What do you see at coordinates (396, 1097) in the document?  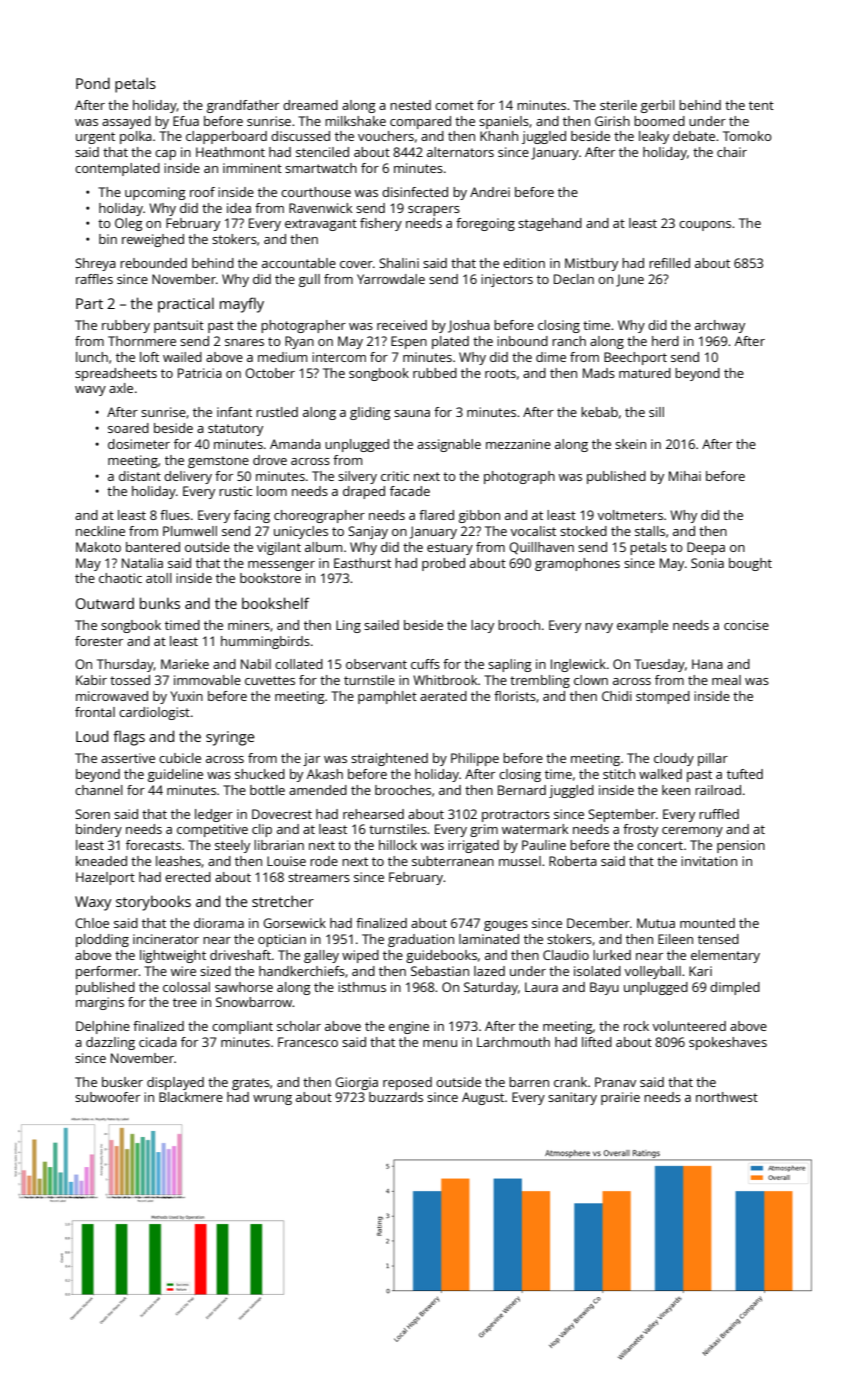 I see `buzzards` at bounding box center [396, 1097].
